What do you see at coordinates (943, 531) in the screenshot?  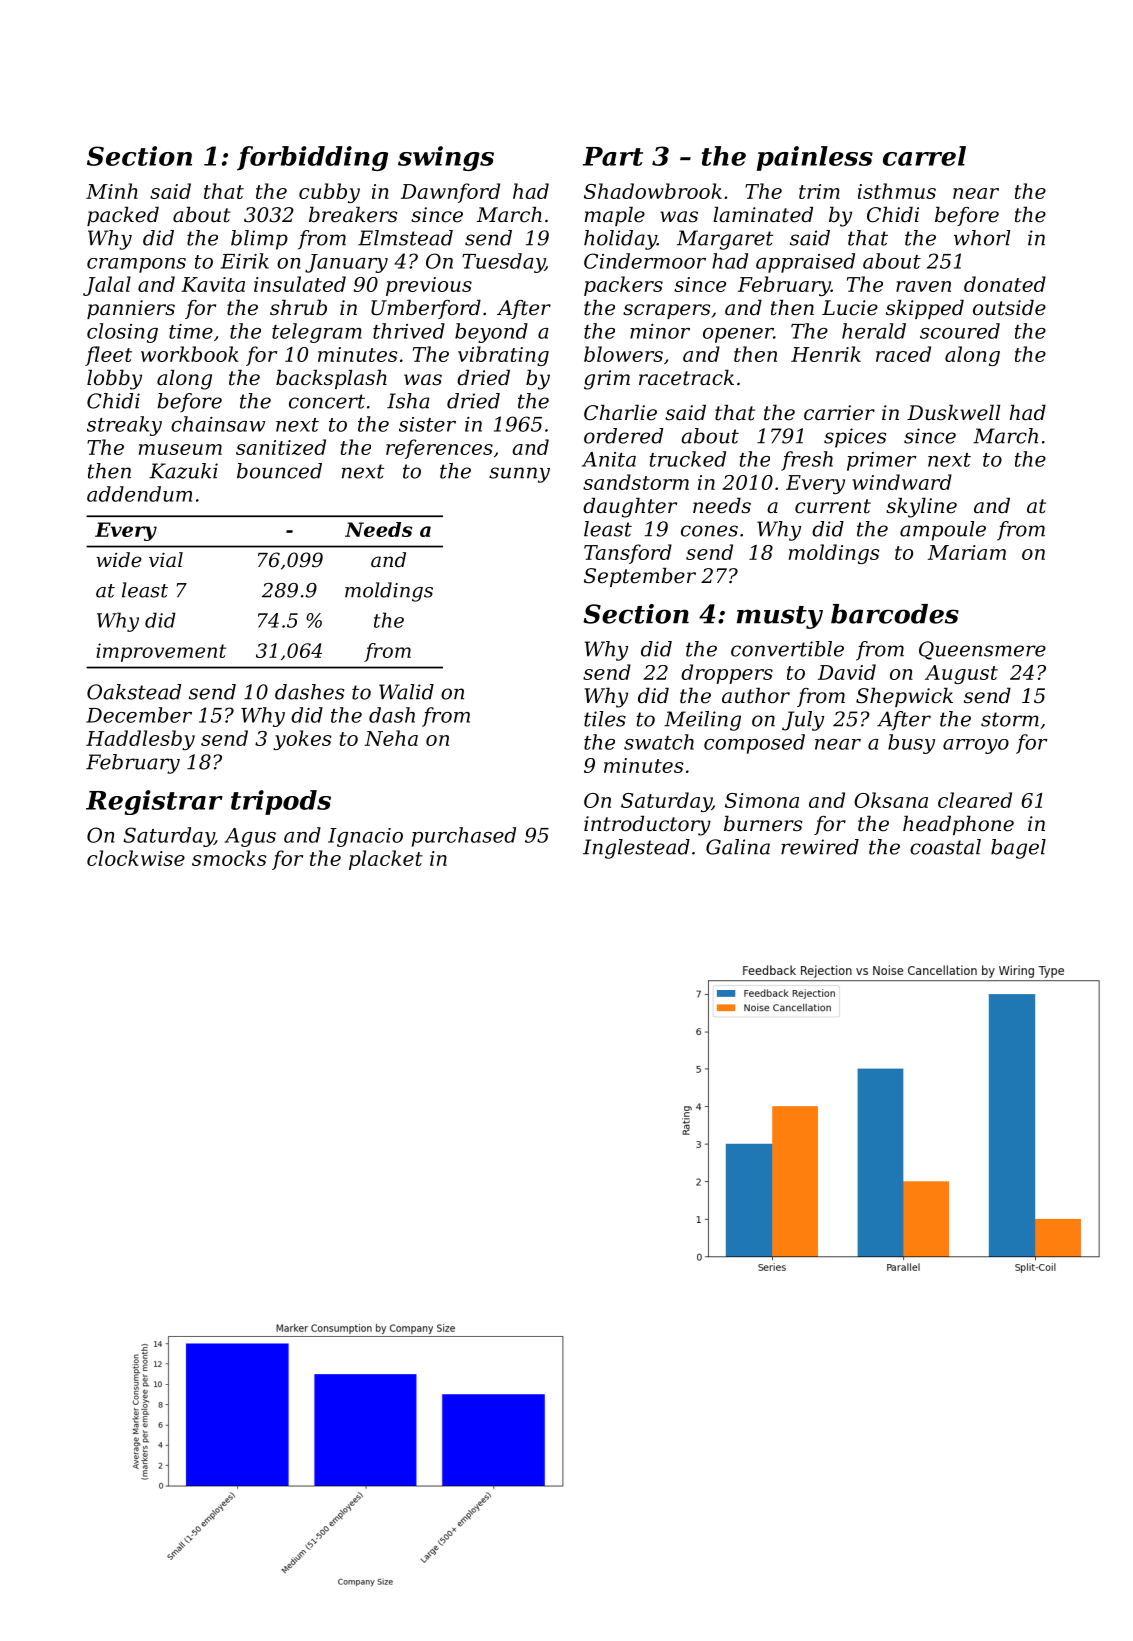 I see `ampoule` at bounding box center [943, 531].
